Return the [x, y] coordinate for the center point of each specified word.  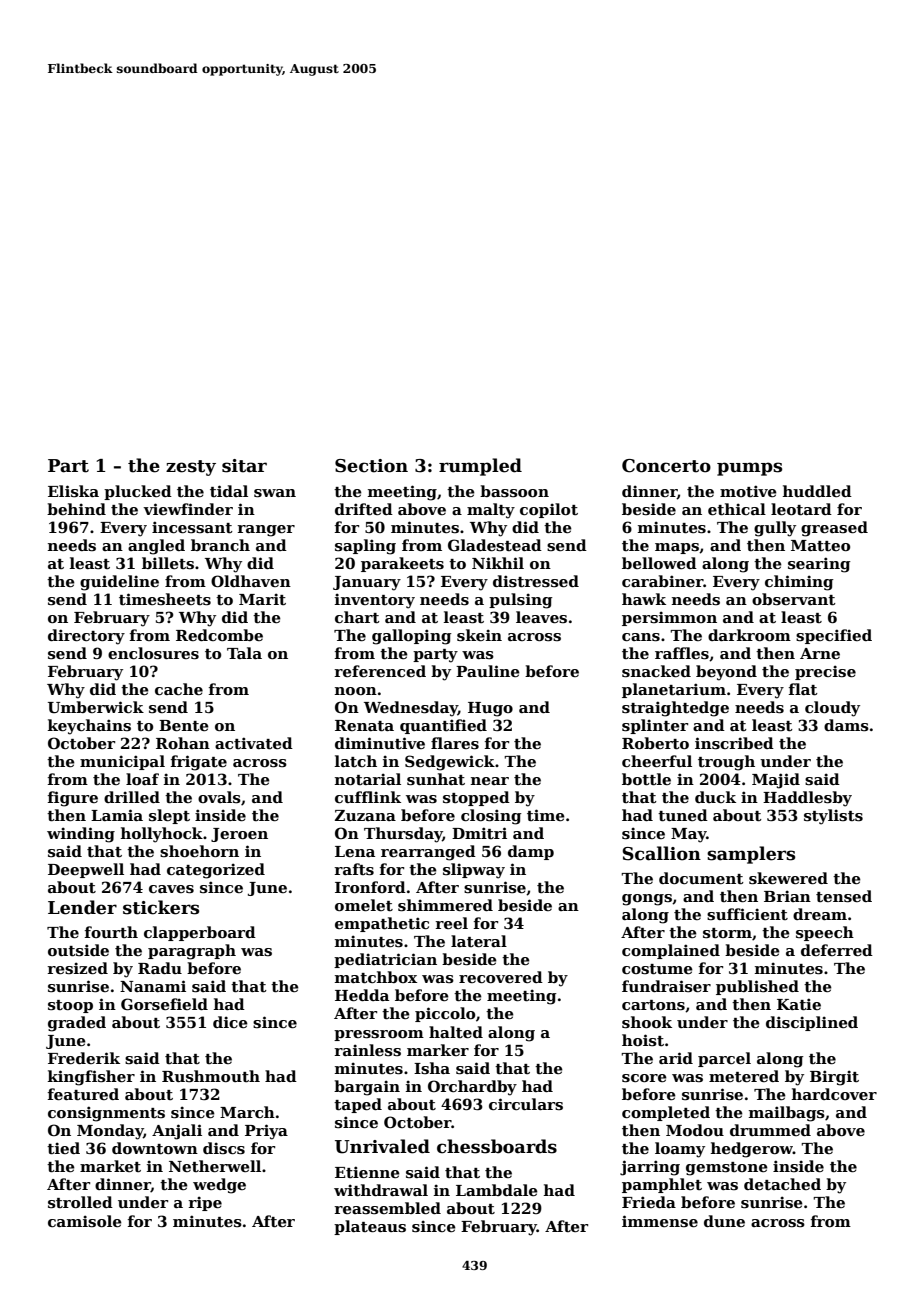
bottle [646, 779]
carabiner [662, 581]
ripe [205, 1203]
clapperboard [200, 933]
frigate [199, 763]
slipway [474, 871]
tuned [683, 815]
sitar [244, 466]
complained [671, 951]
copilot [549, 510]
